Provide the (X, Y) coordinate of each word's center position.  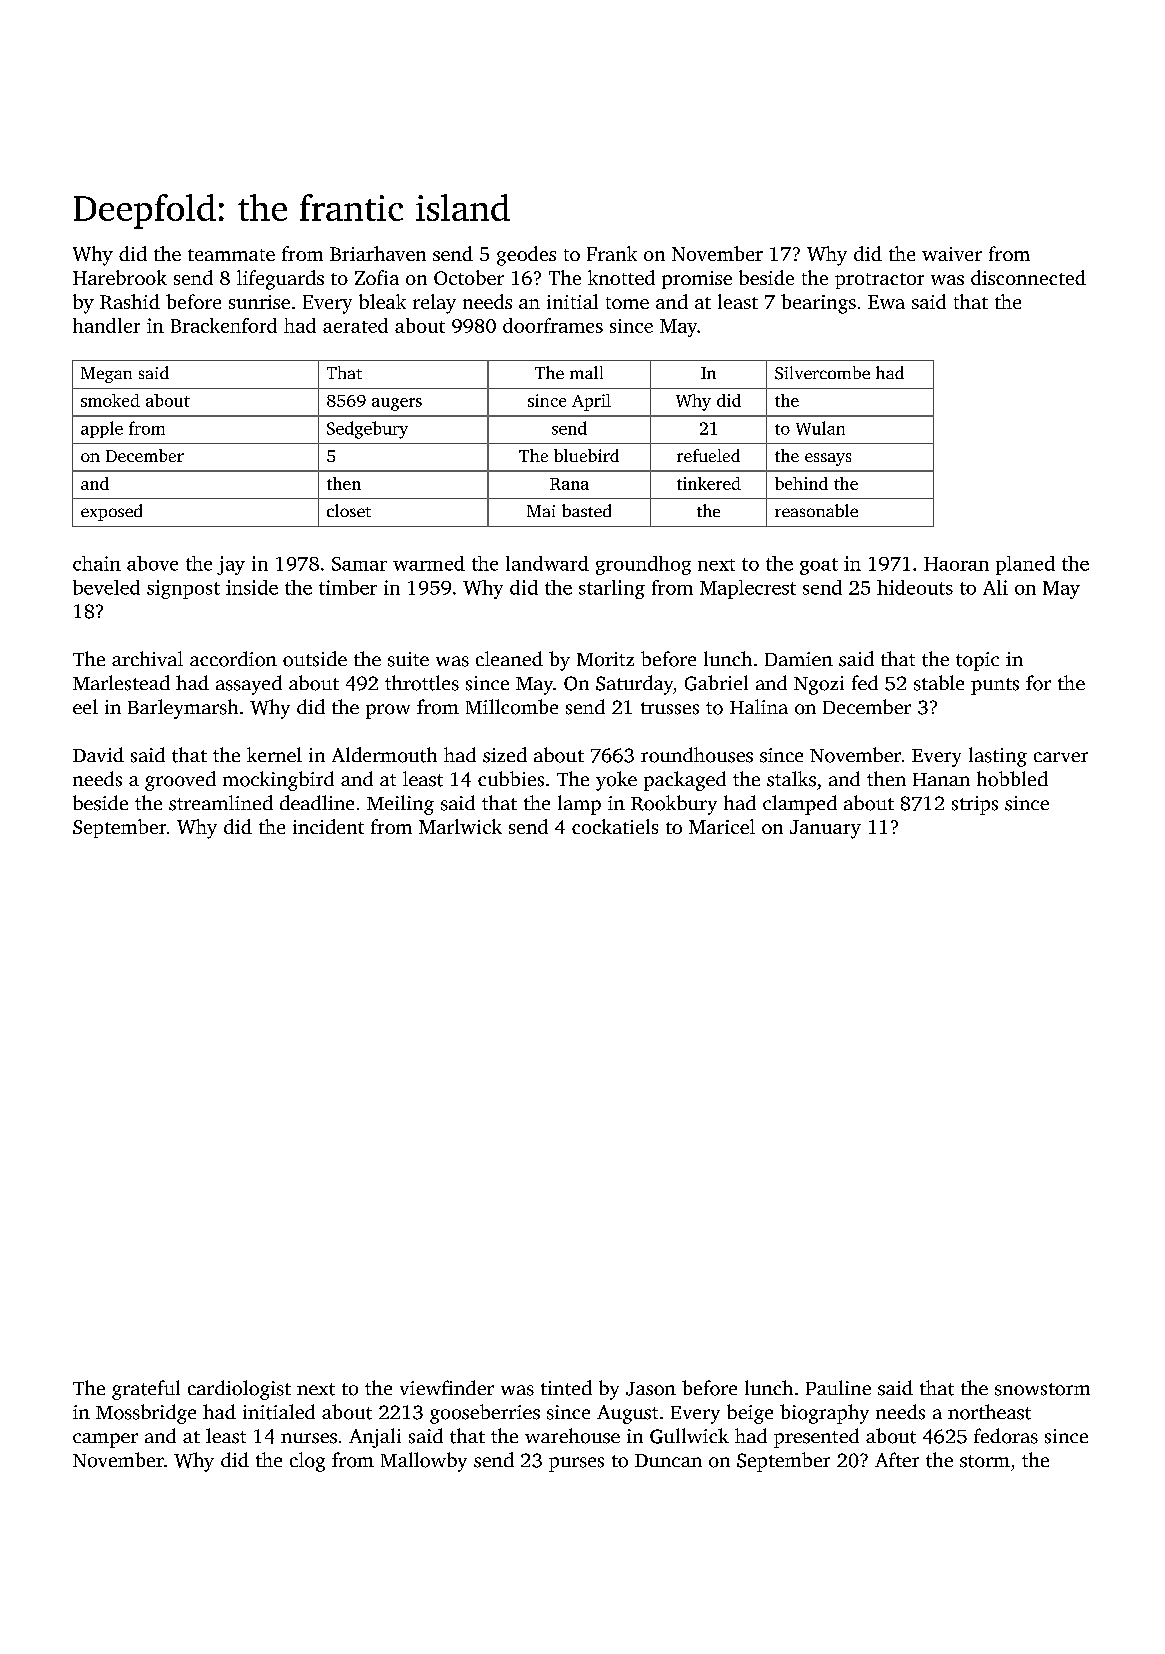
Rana (569, 484)
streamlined (221, 803)
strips (975, 805)
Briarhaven (378, 253)
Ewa (886, 302)
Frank (612, 253)
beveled (106, 587)
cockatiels (615, 826)
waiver (952, 254)
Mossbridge (146, 1414)
